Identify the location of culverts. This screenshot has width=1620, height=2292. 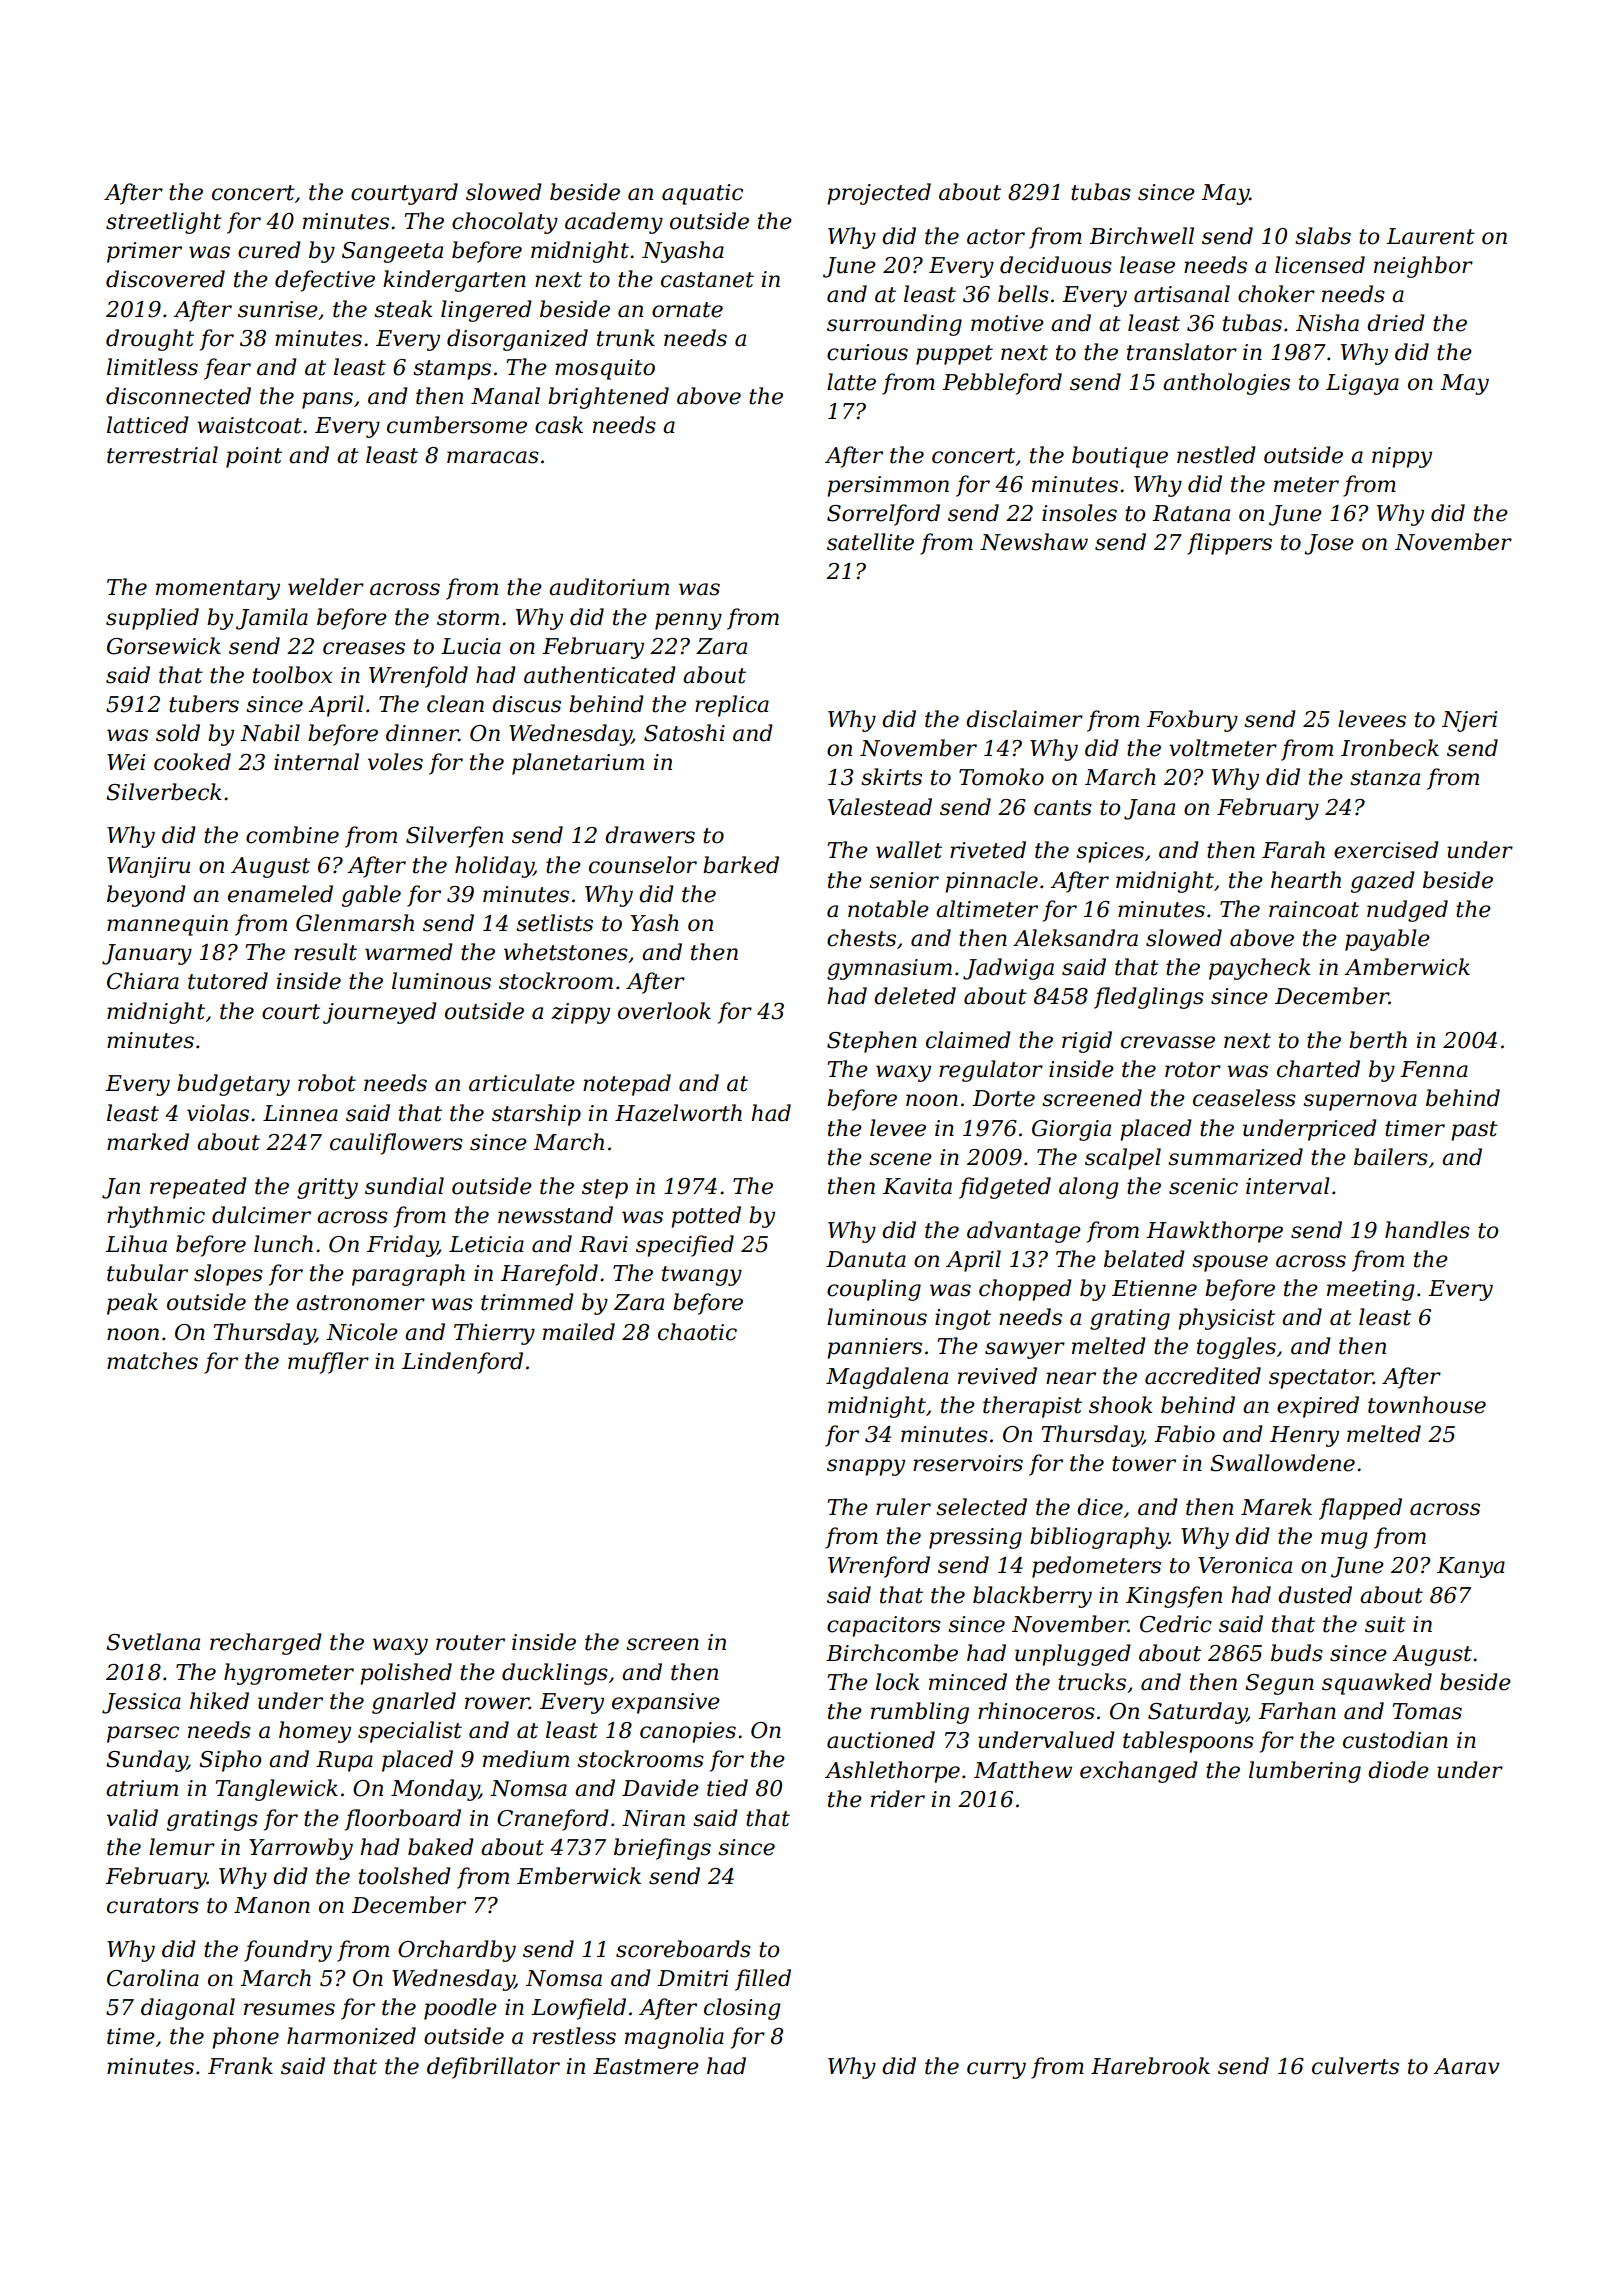
(1355, 2066).
